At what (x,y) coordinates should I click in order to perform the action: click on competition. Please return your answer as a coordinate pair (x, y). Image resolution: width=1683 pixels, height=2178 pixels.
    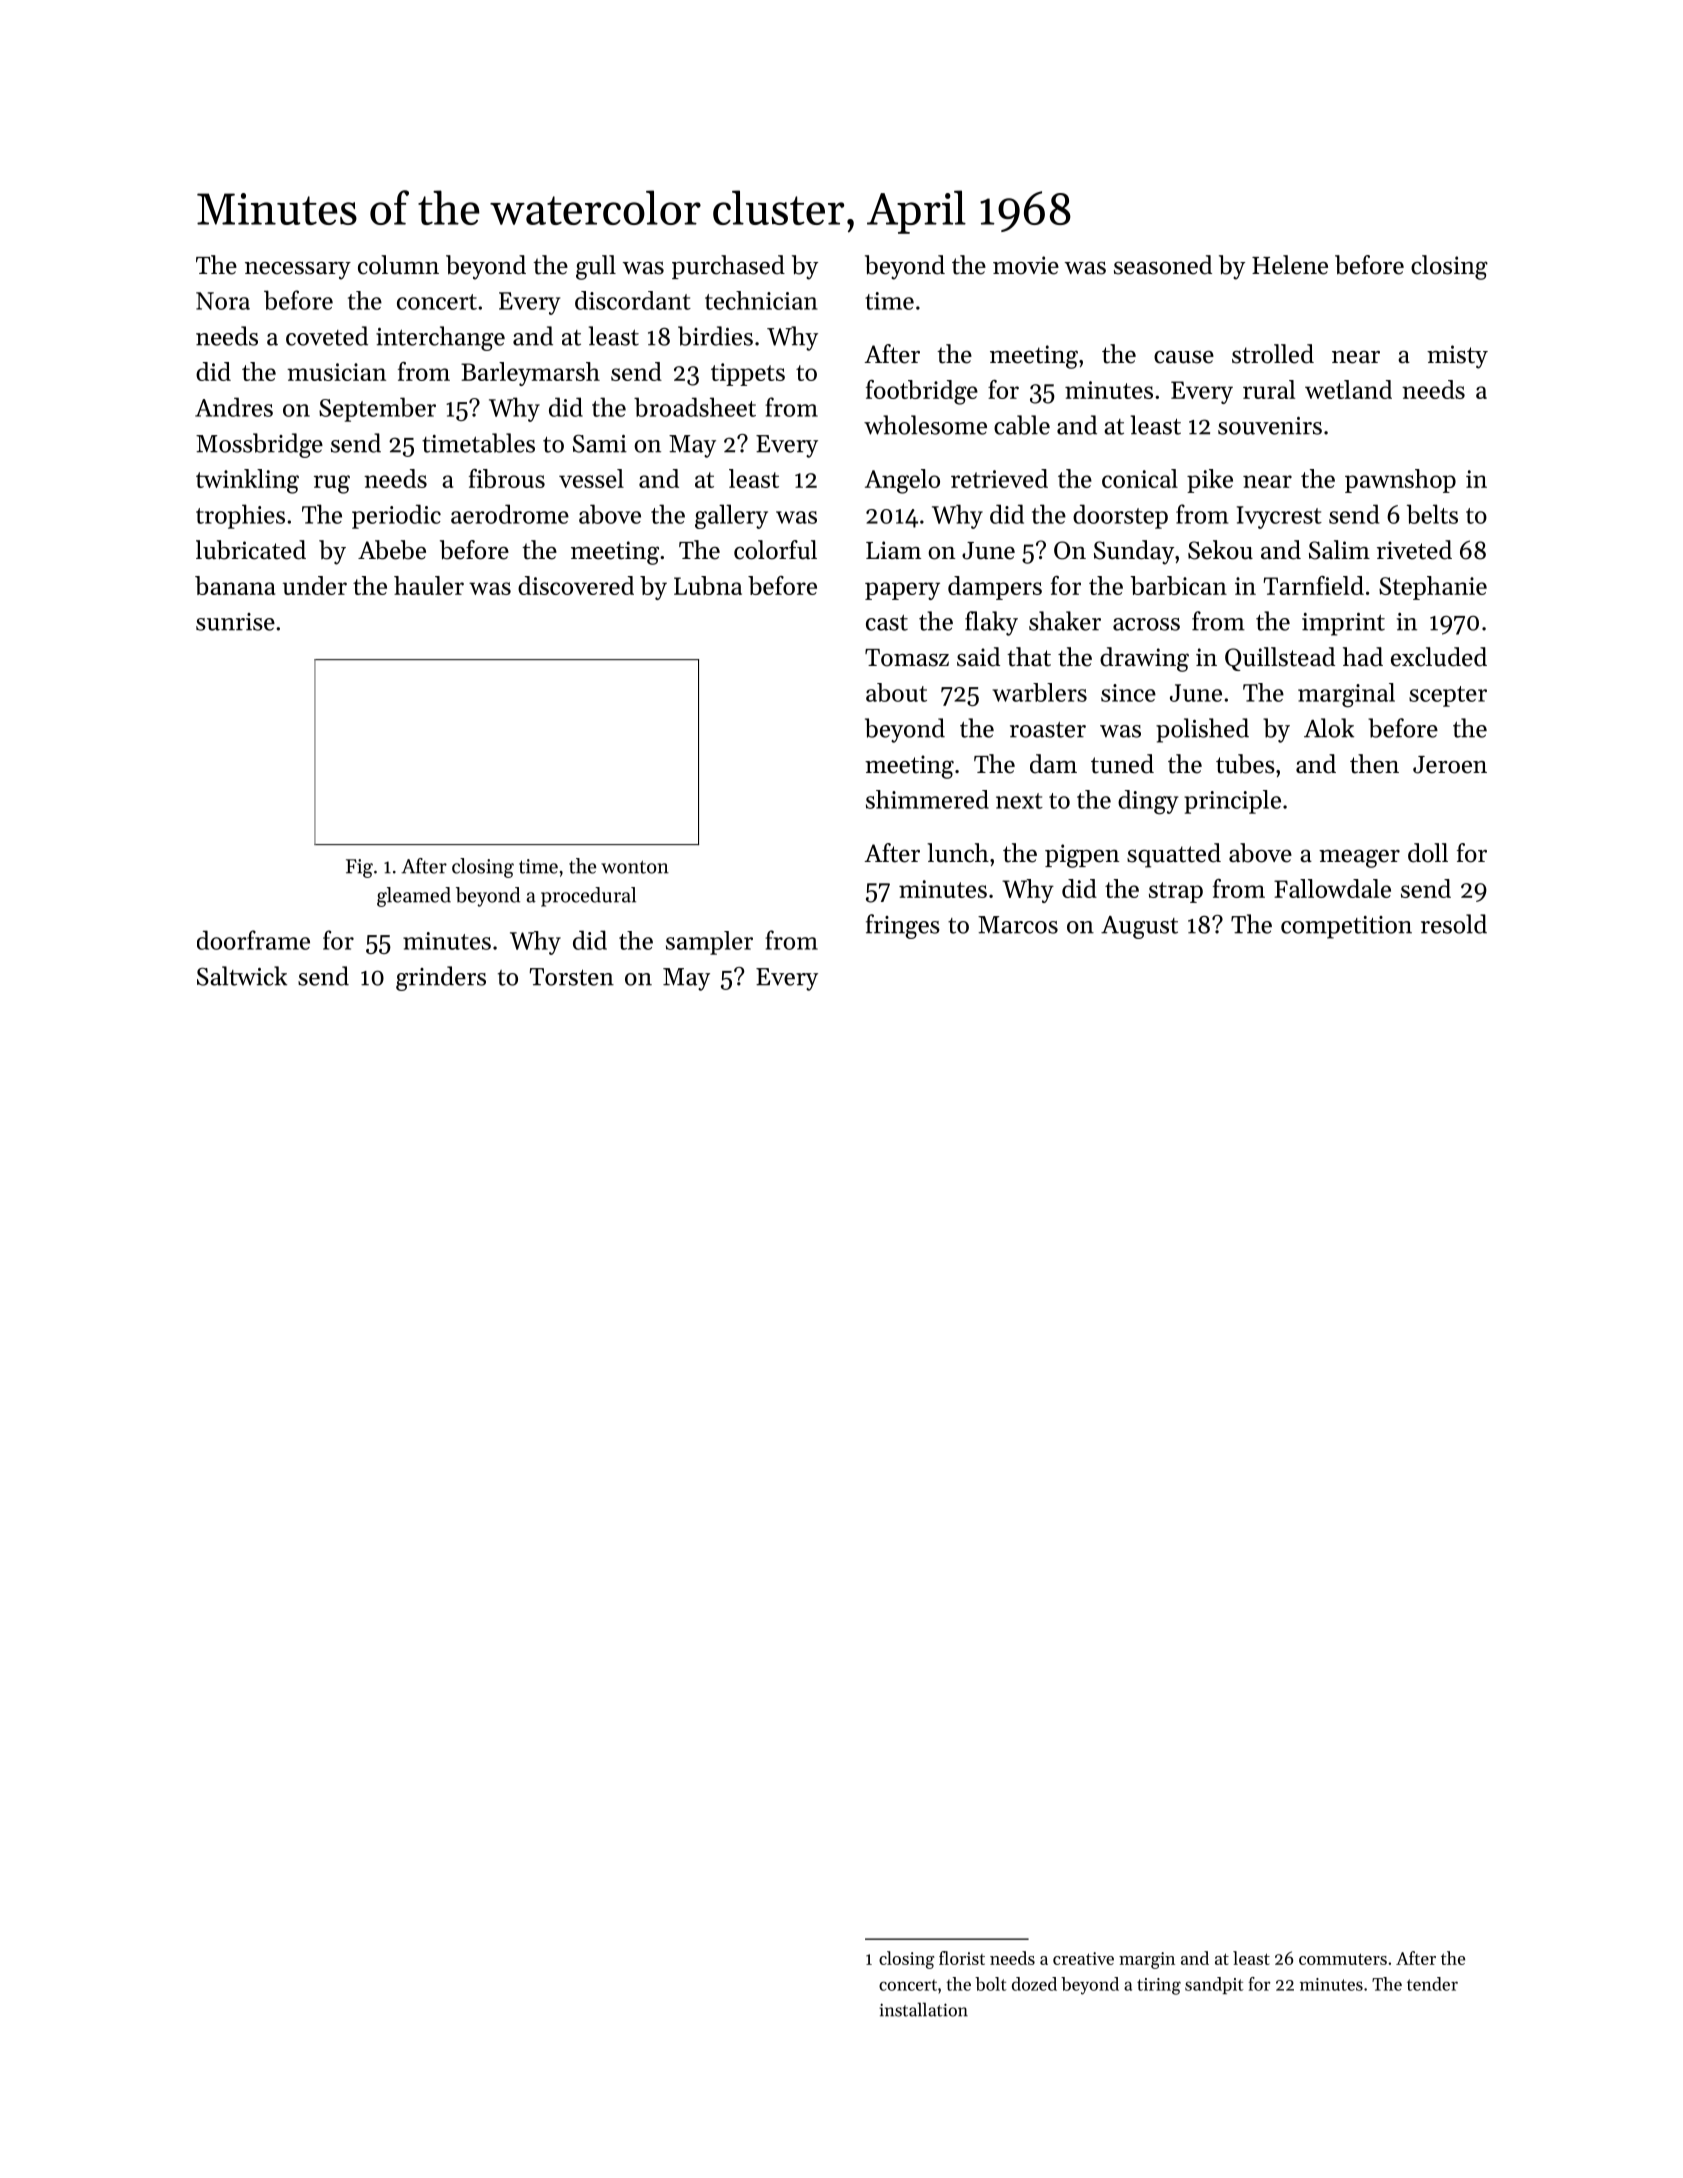
    Looking at the image, I should click on (1346, 927).
